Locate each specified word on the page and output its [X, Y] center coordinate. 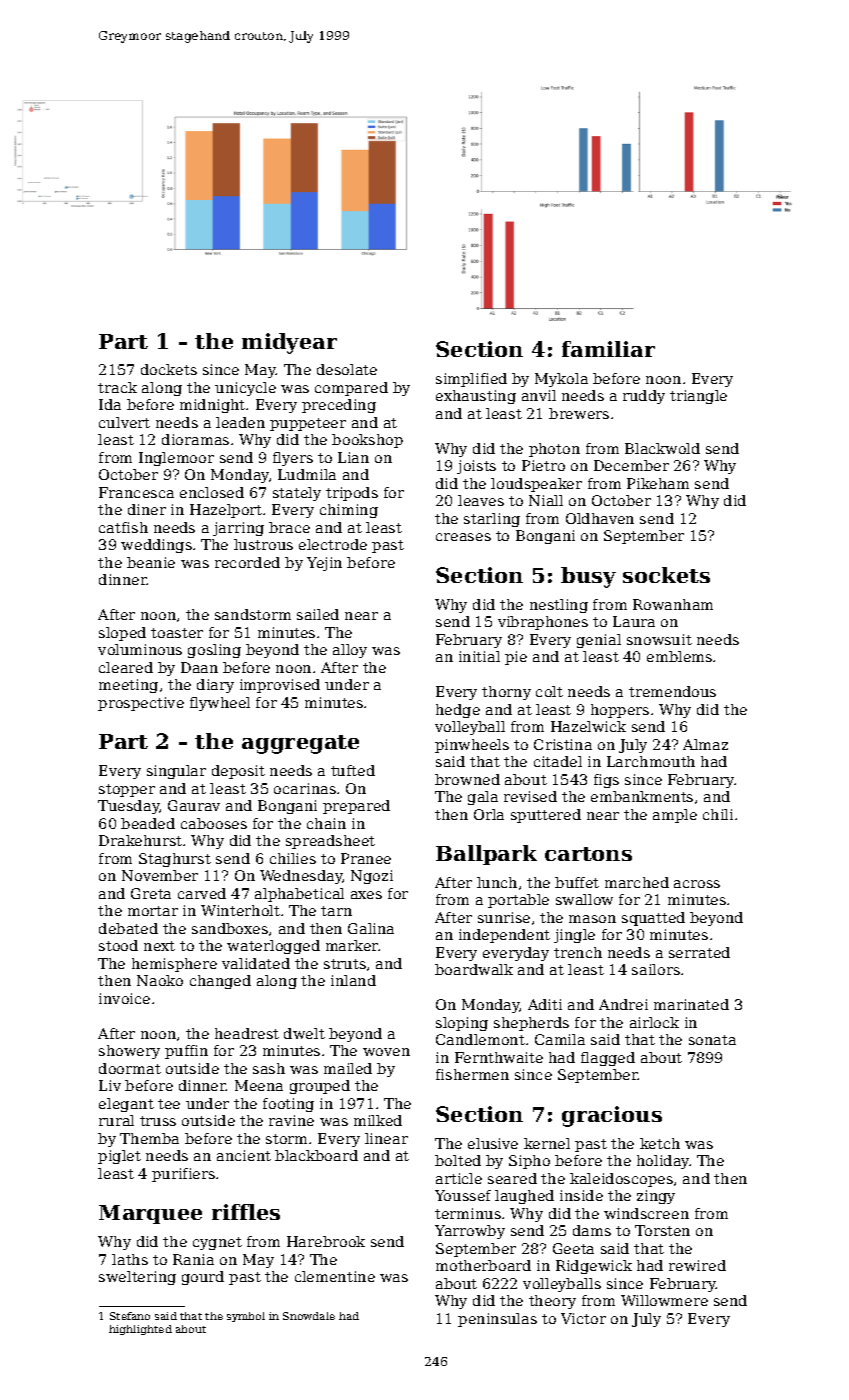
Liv [110, 1085]
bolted [458, 1160]
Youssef [463, 1195]
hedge [458, 711]
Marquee [150, 1214]
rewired [697, 1265]
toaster [177, 633]
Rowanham [673, 604]
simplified [471, 380]
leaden [240, 422]
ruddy [644, 397]
